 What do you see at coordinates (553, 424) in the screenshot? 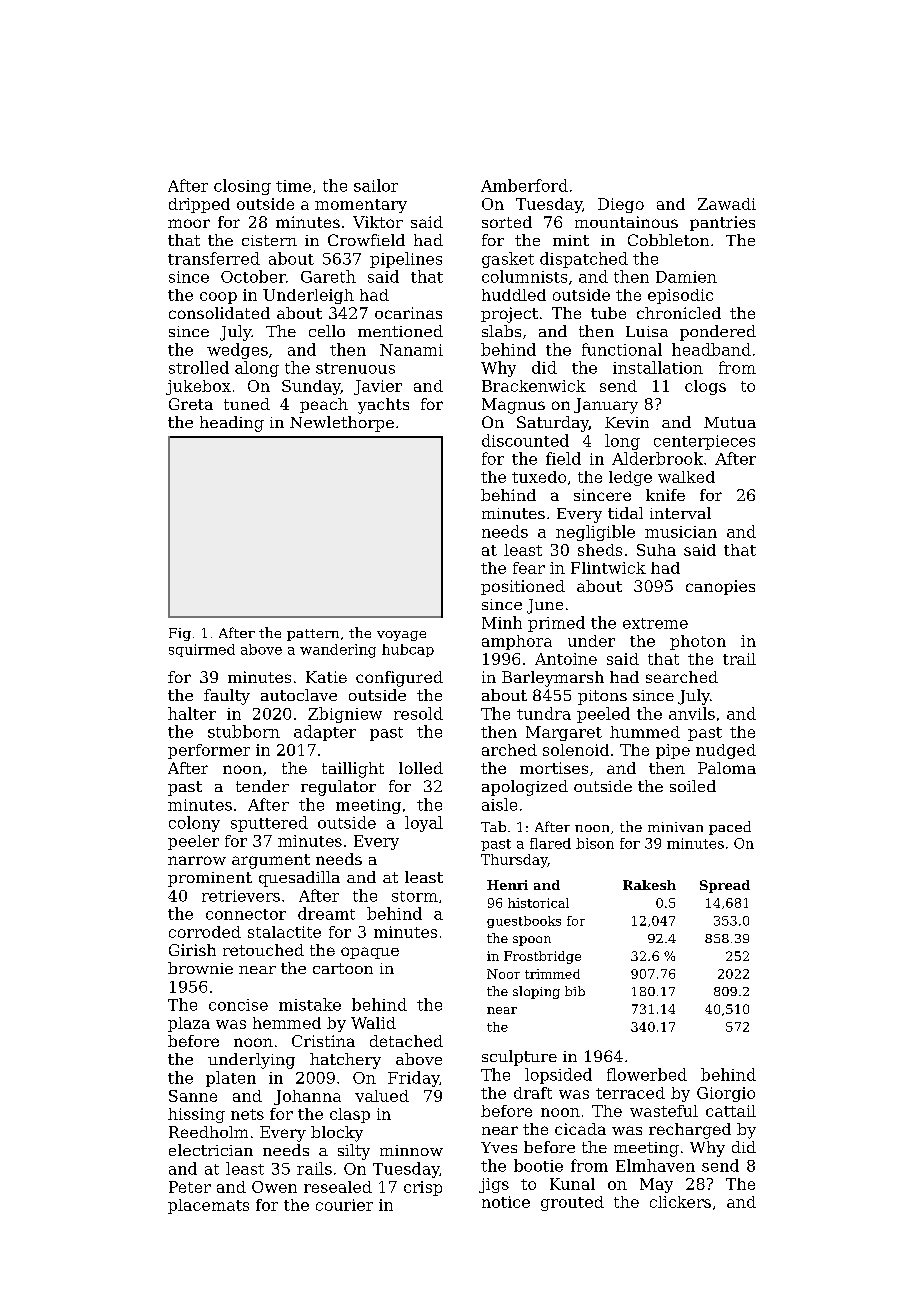
I see `Saturday` at bounding box center [553, 424].
